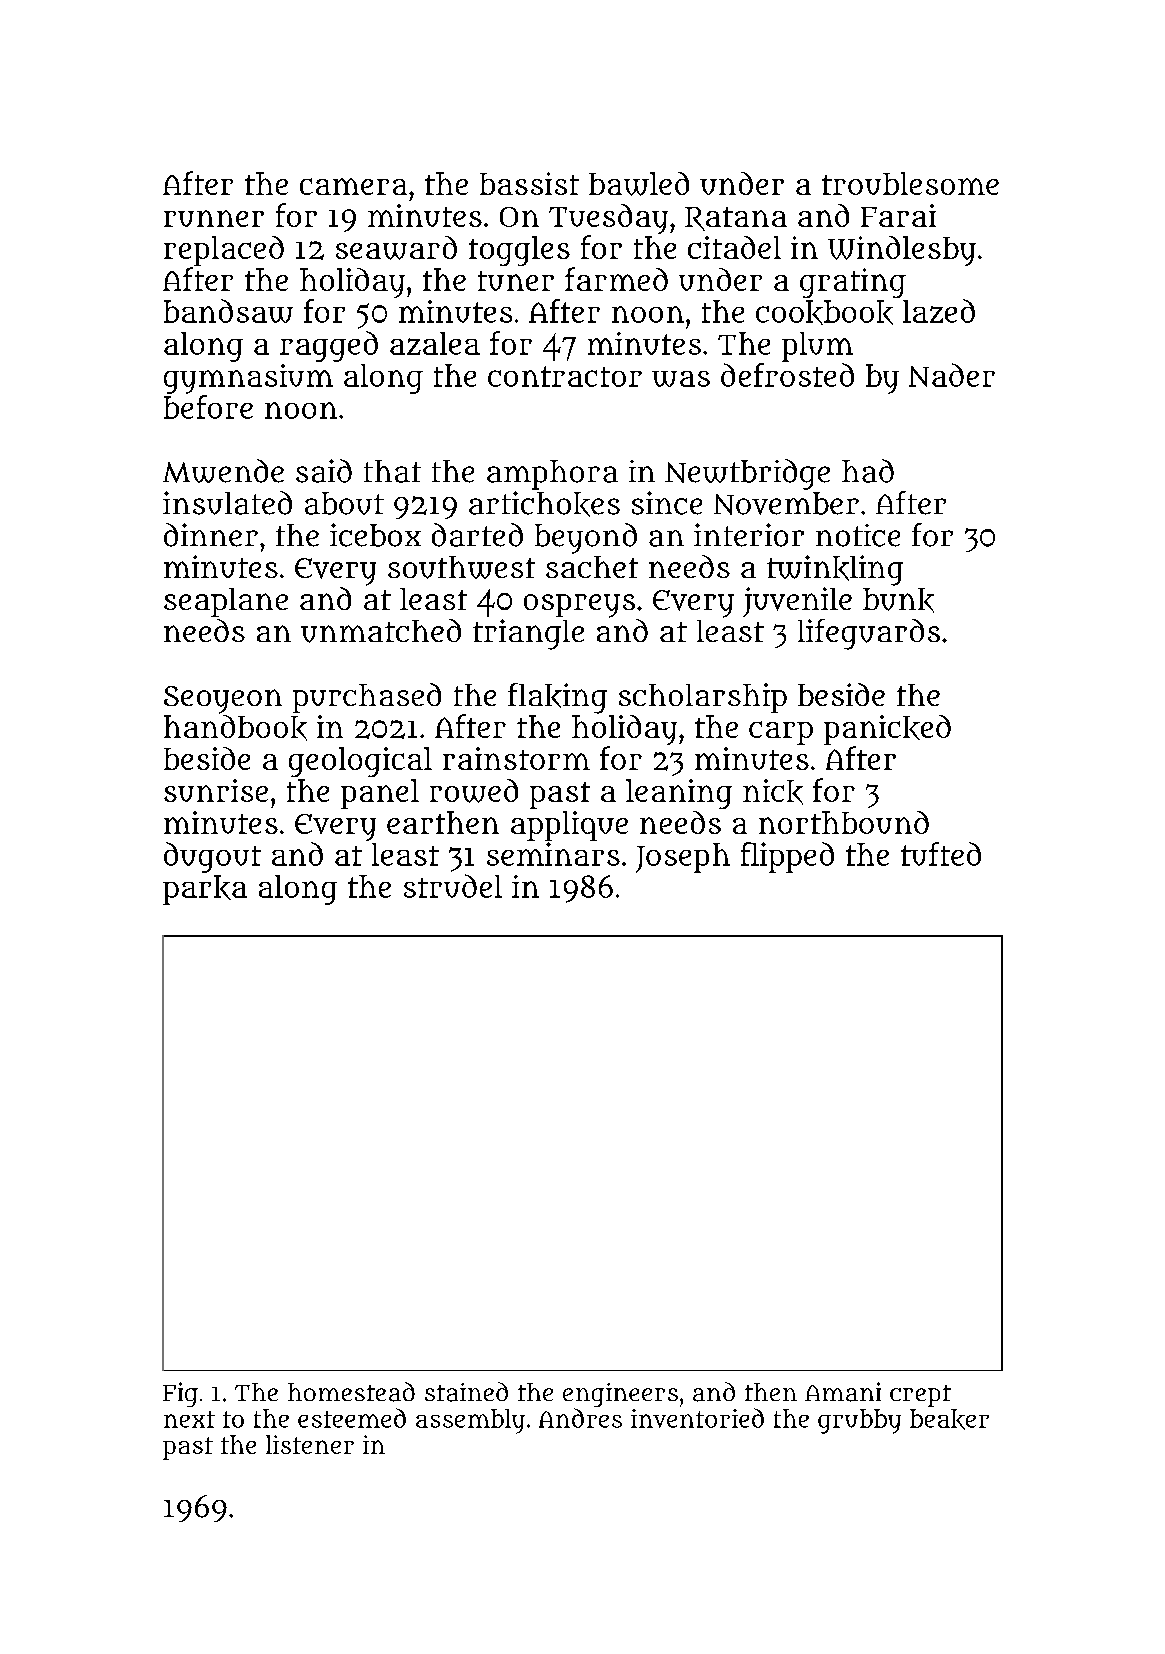  Describe the element at coordinates (787, 857) in the document. I see `flipped` at that location.
